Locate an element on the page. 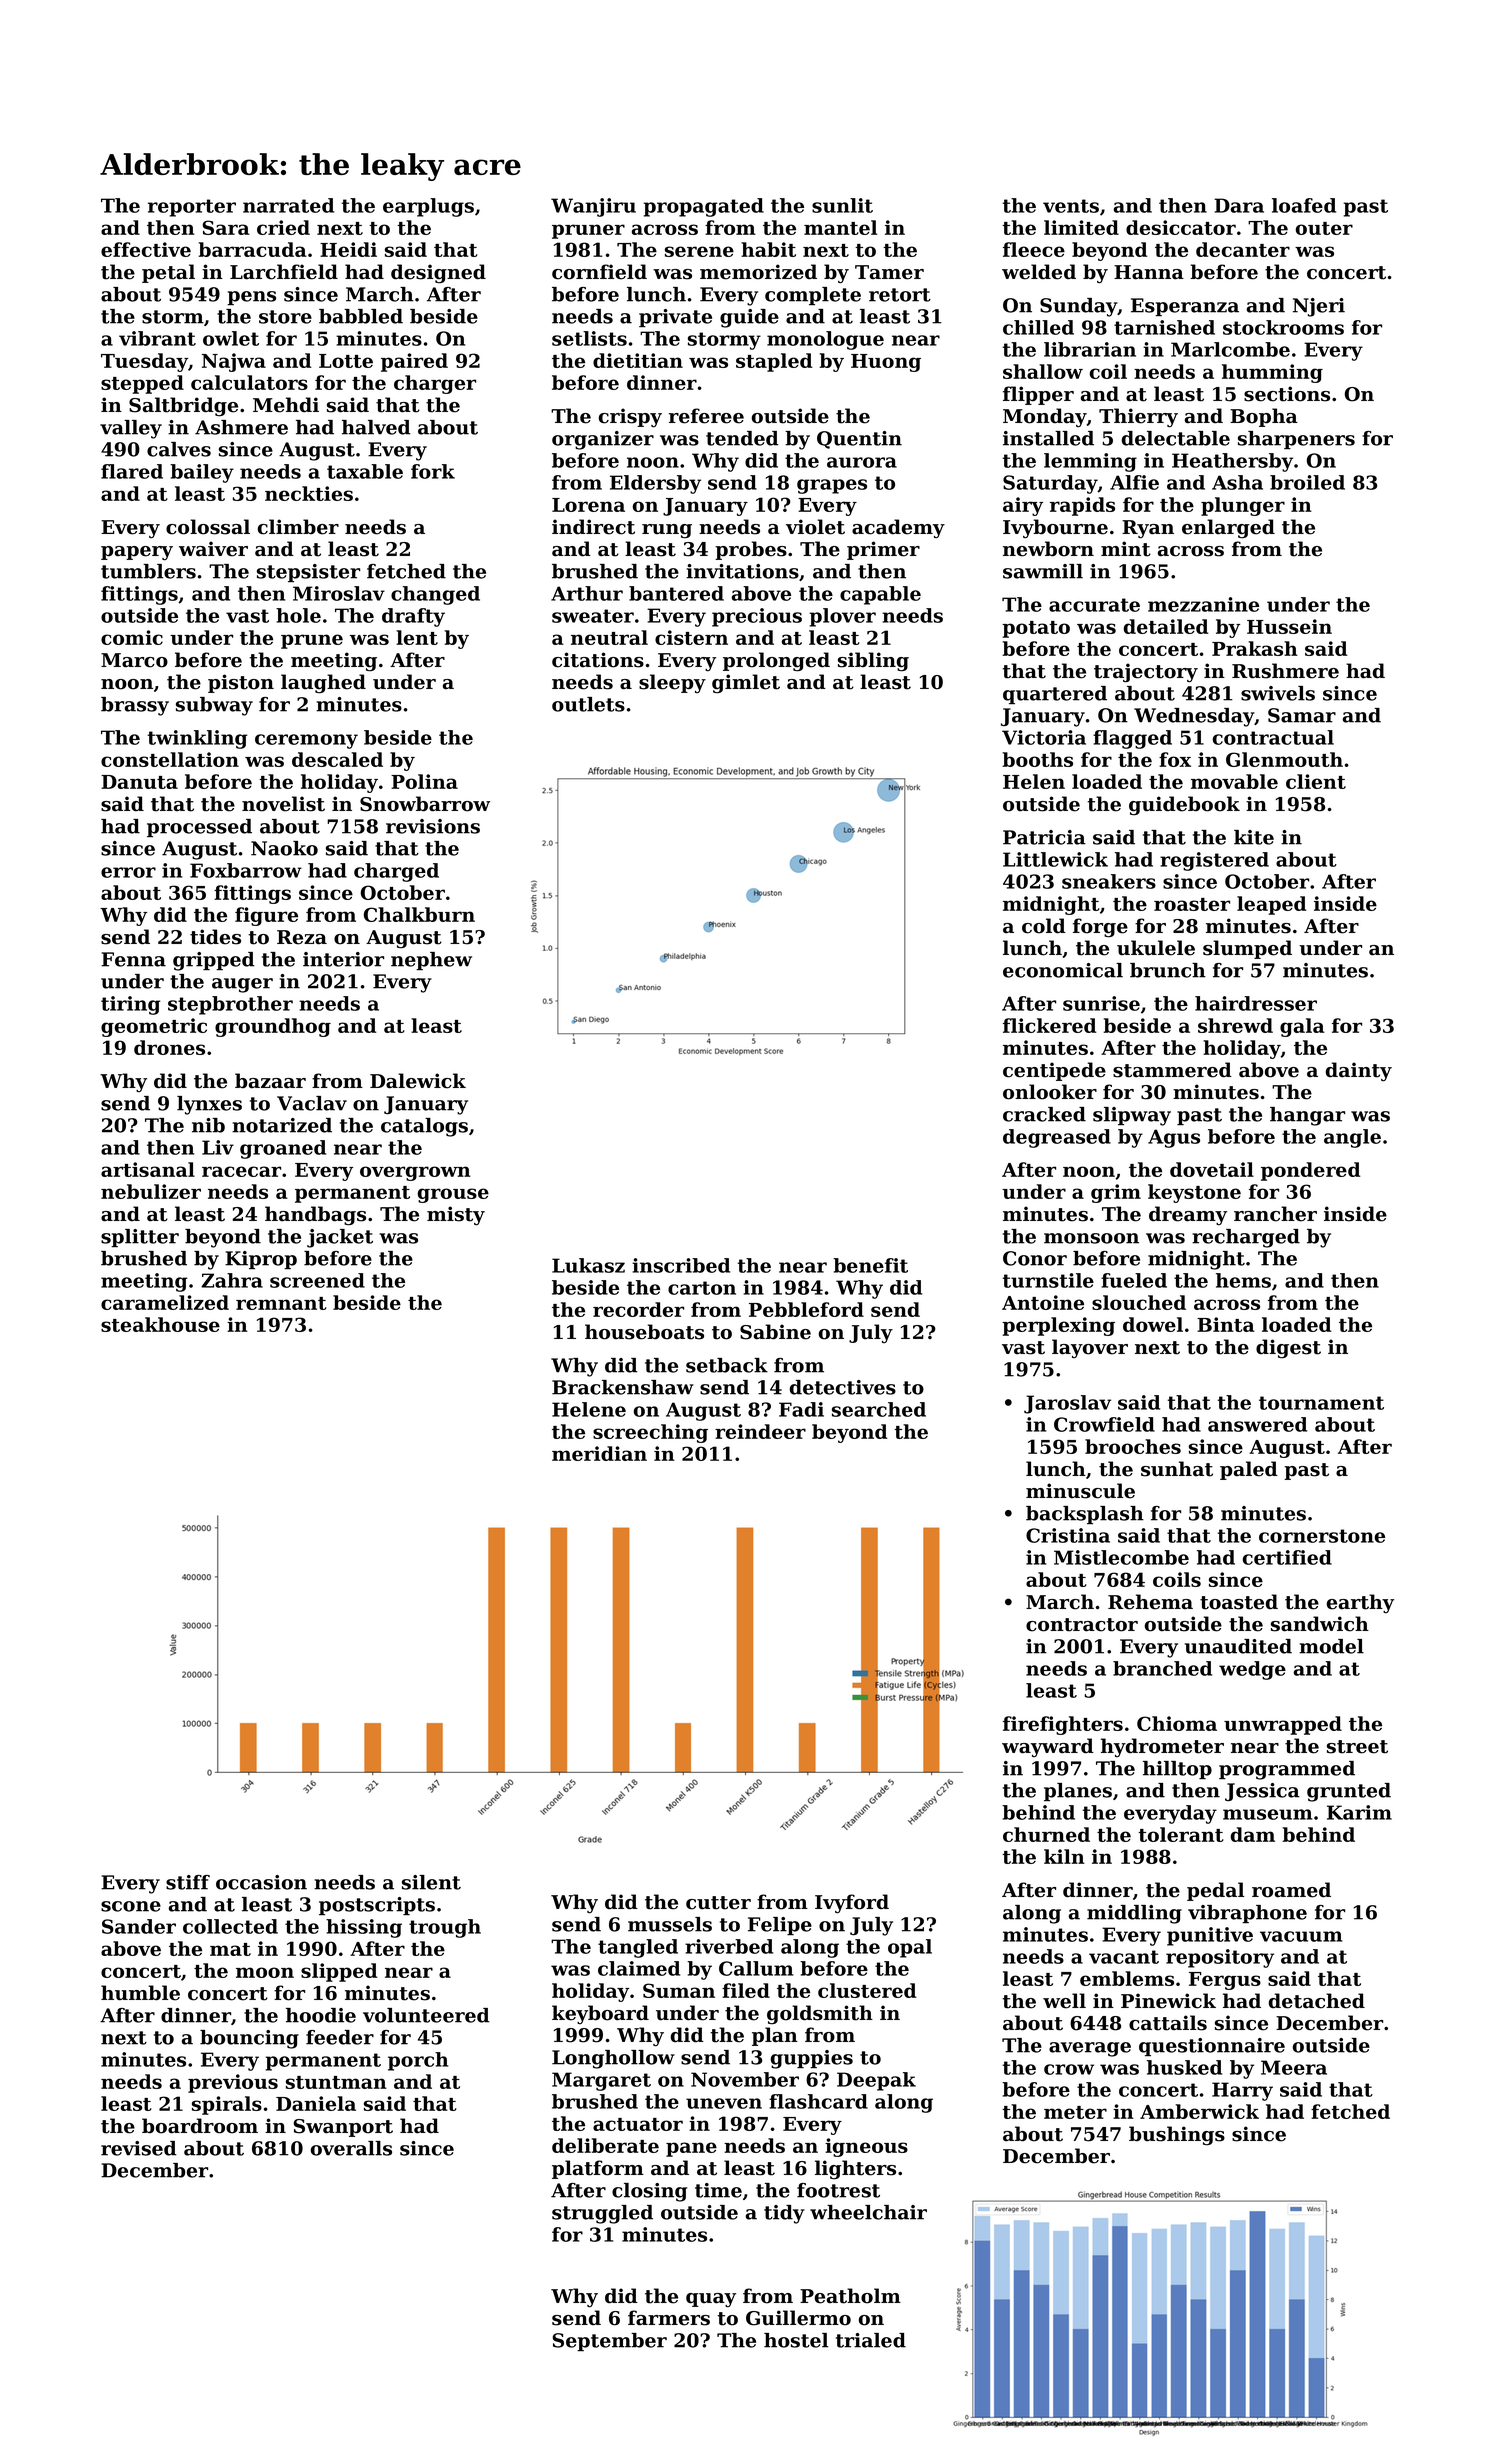 Image resolution: width=1496 pixels, height=2464 pixels. struggled is located at coordinates (602, 2214).
